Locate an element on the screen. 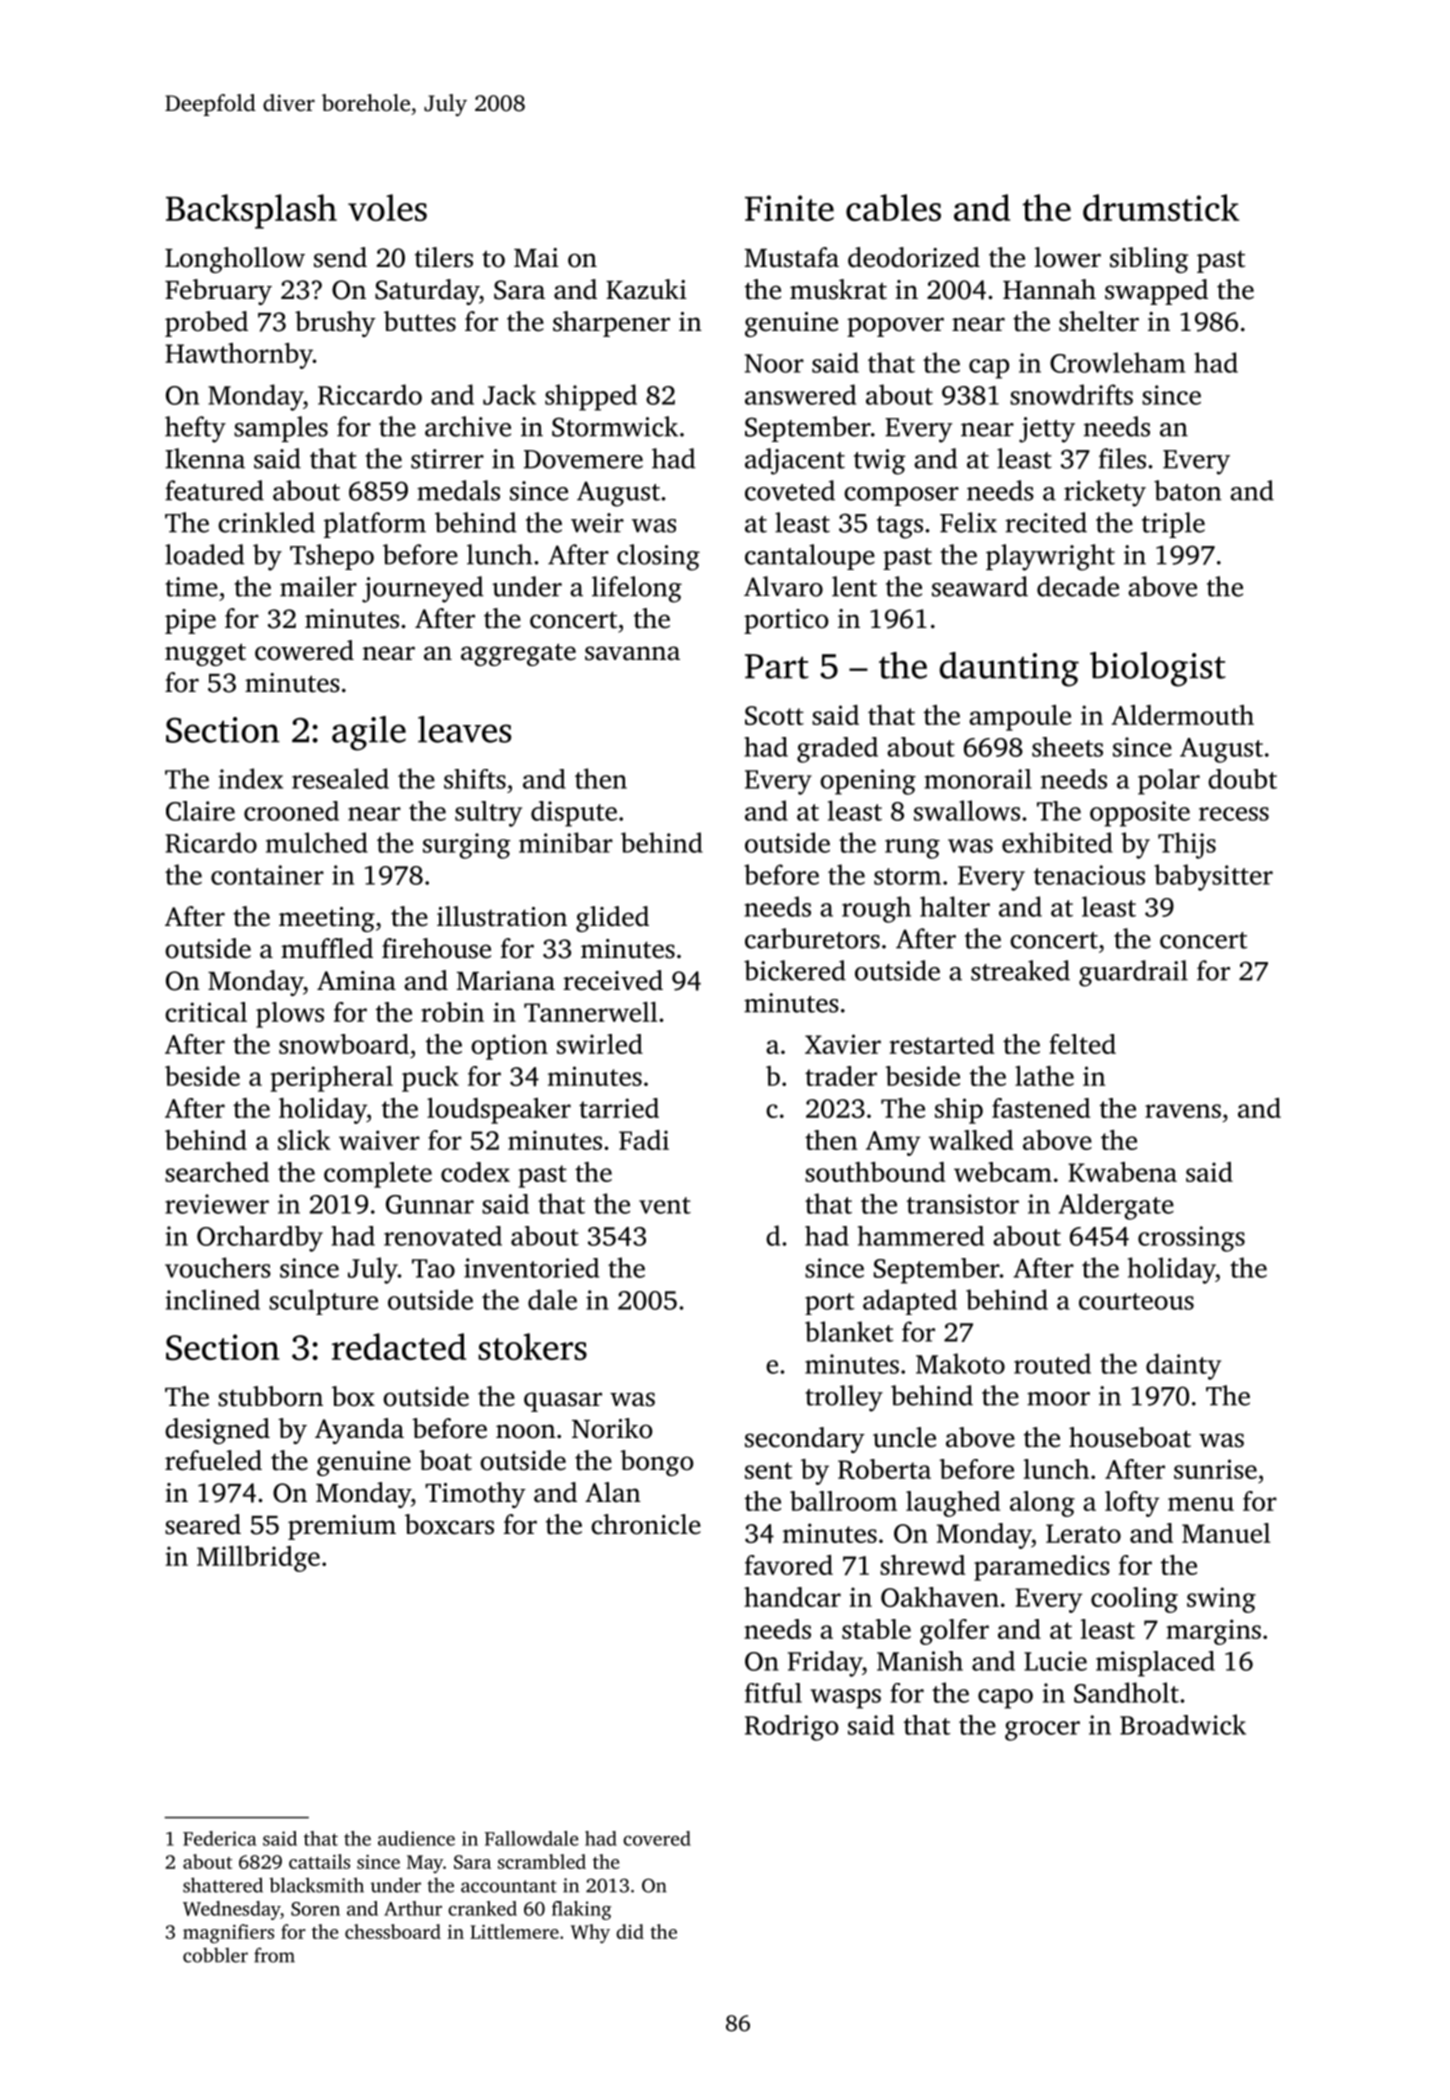 The image size is (1450, 2100). Finite is located at coordinates (789, 208).
